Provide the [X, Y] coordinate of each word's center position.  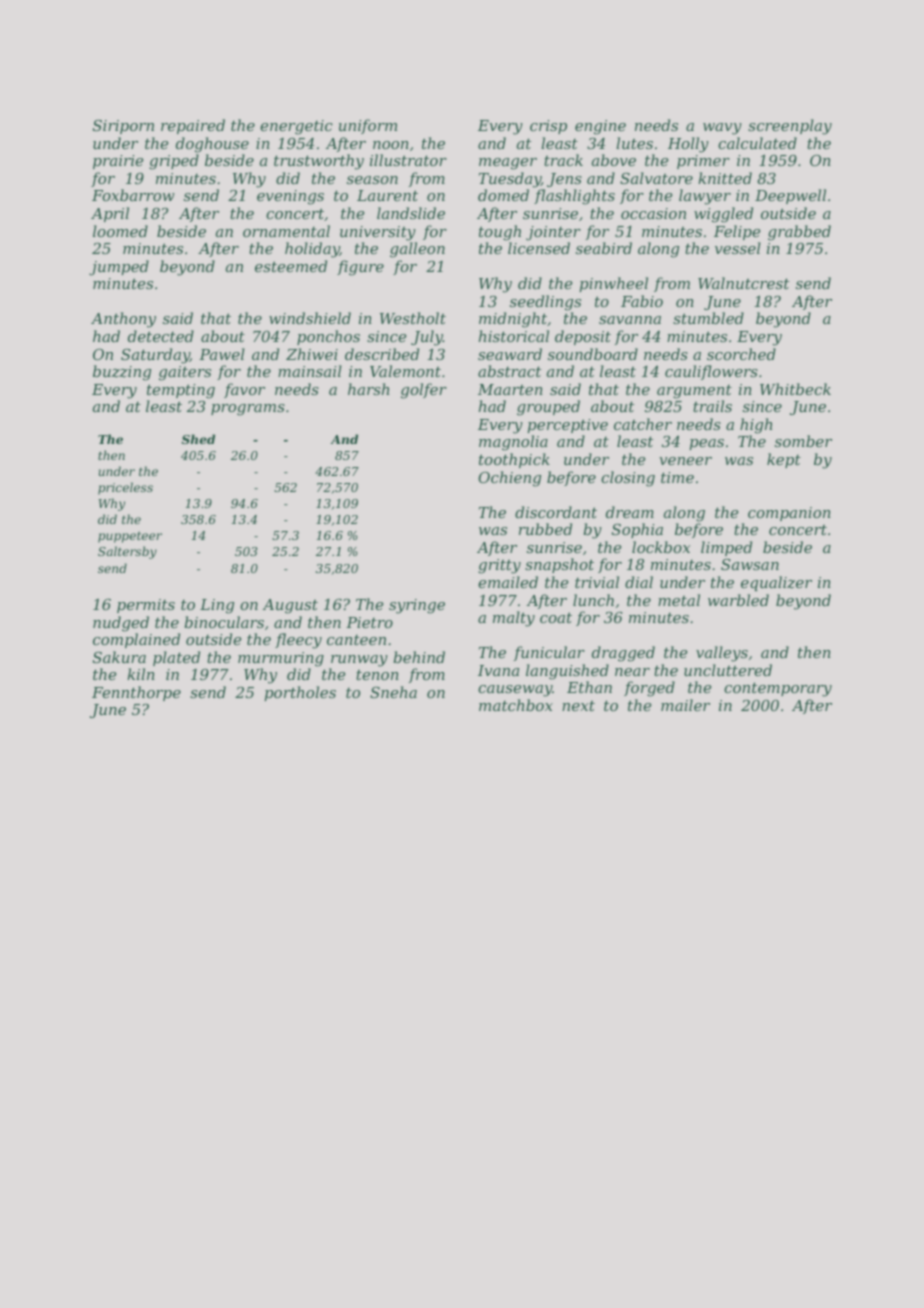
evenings [290, 197]
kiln [141, 674]
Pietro [369, 622]
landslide [411, 213]
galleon [417, 250]
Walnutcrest [743, 283]
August [290, 606]
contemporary [778, 689]
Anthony [123, 320]
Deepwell [790, 196]
